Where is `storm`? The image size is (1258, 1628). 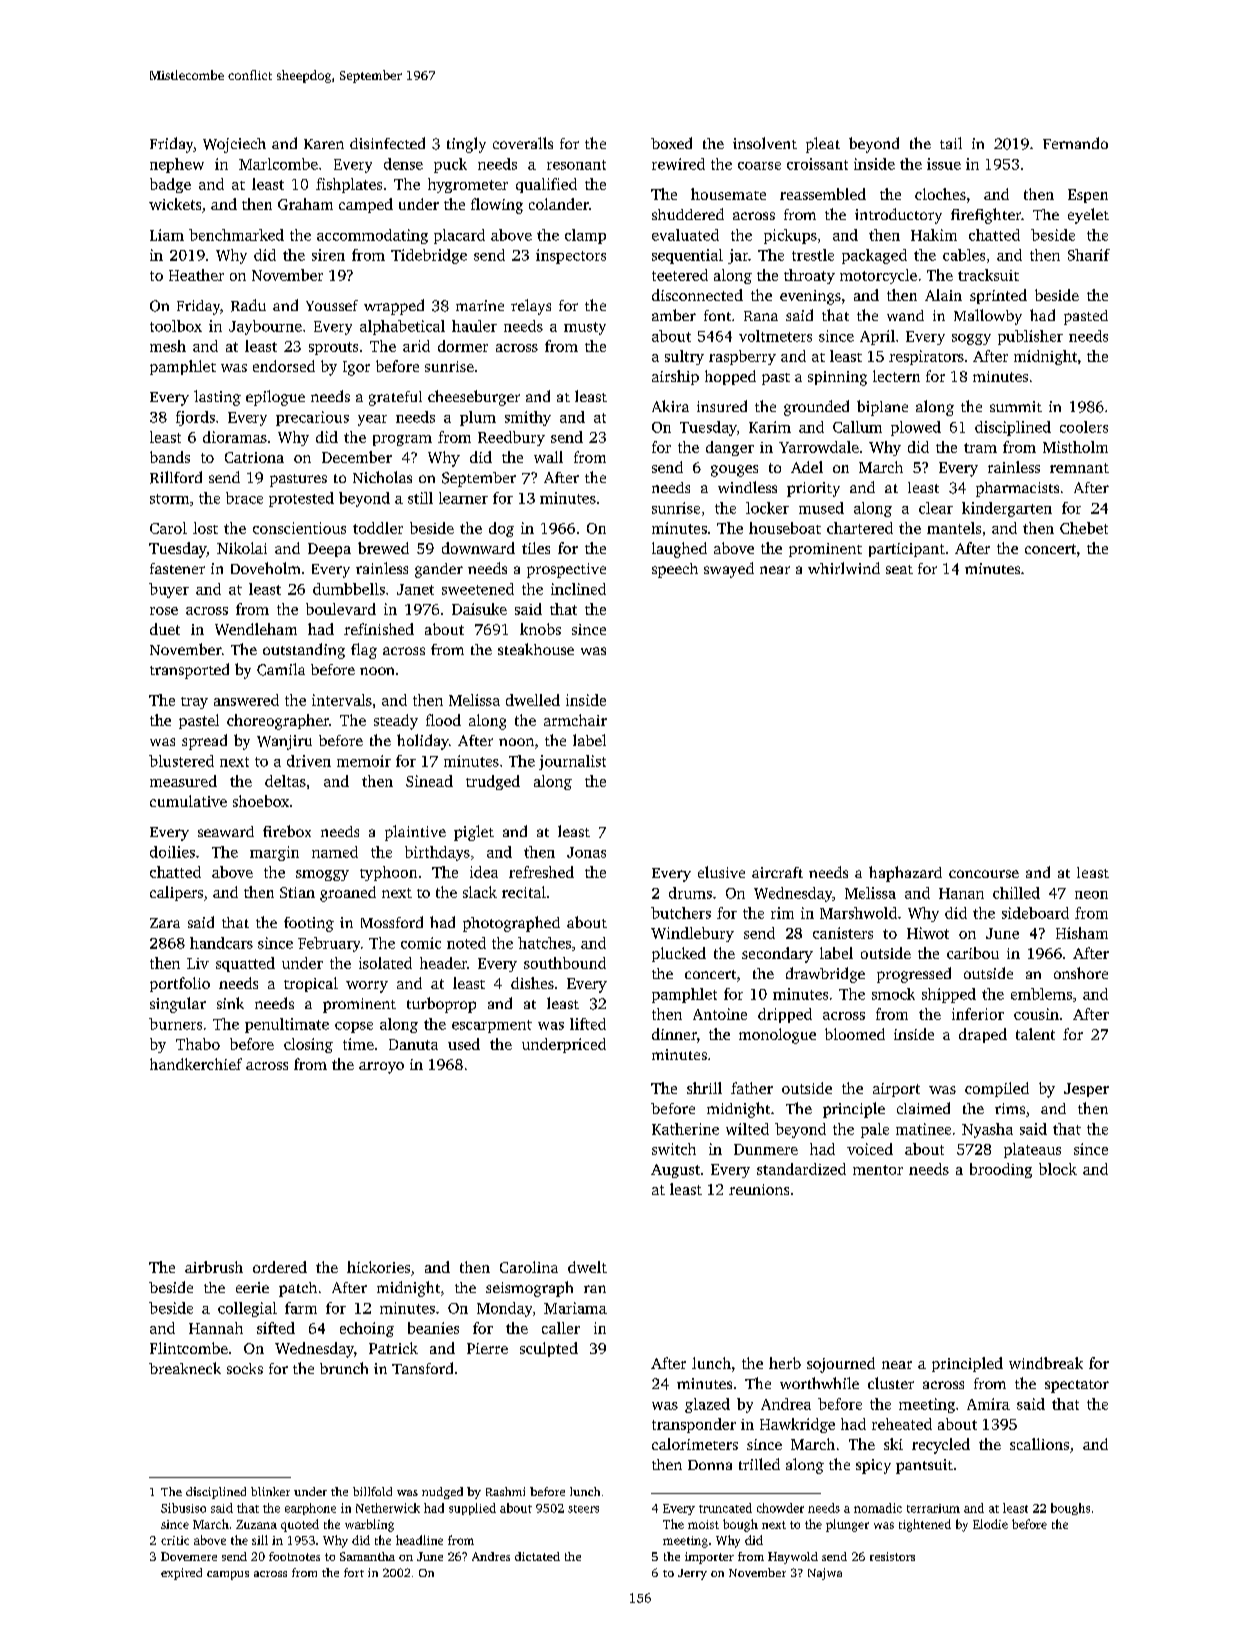
storm is located at coordinates (169, 499).
